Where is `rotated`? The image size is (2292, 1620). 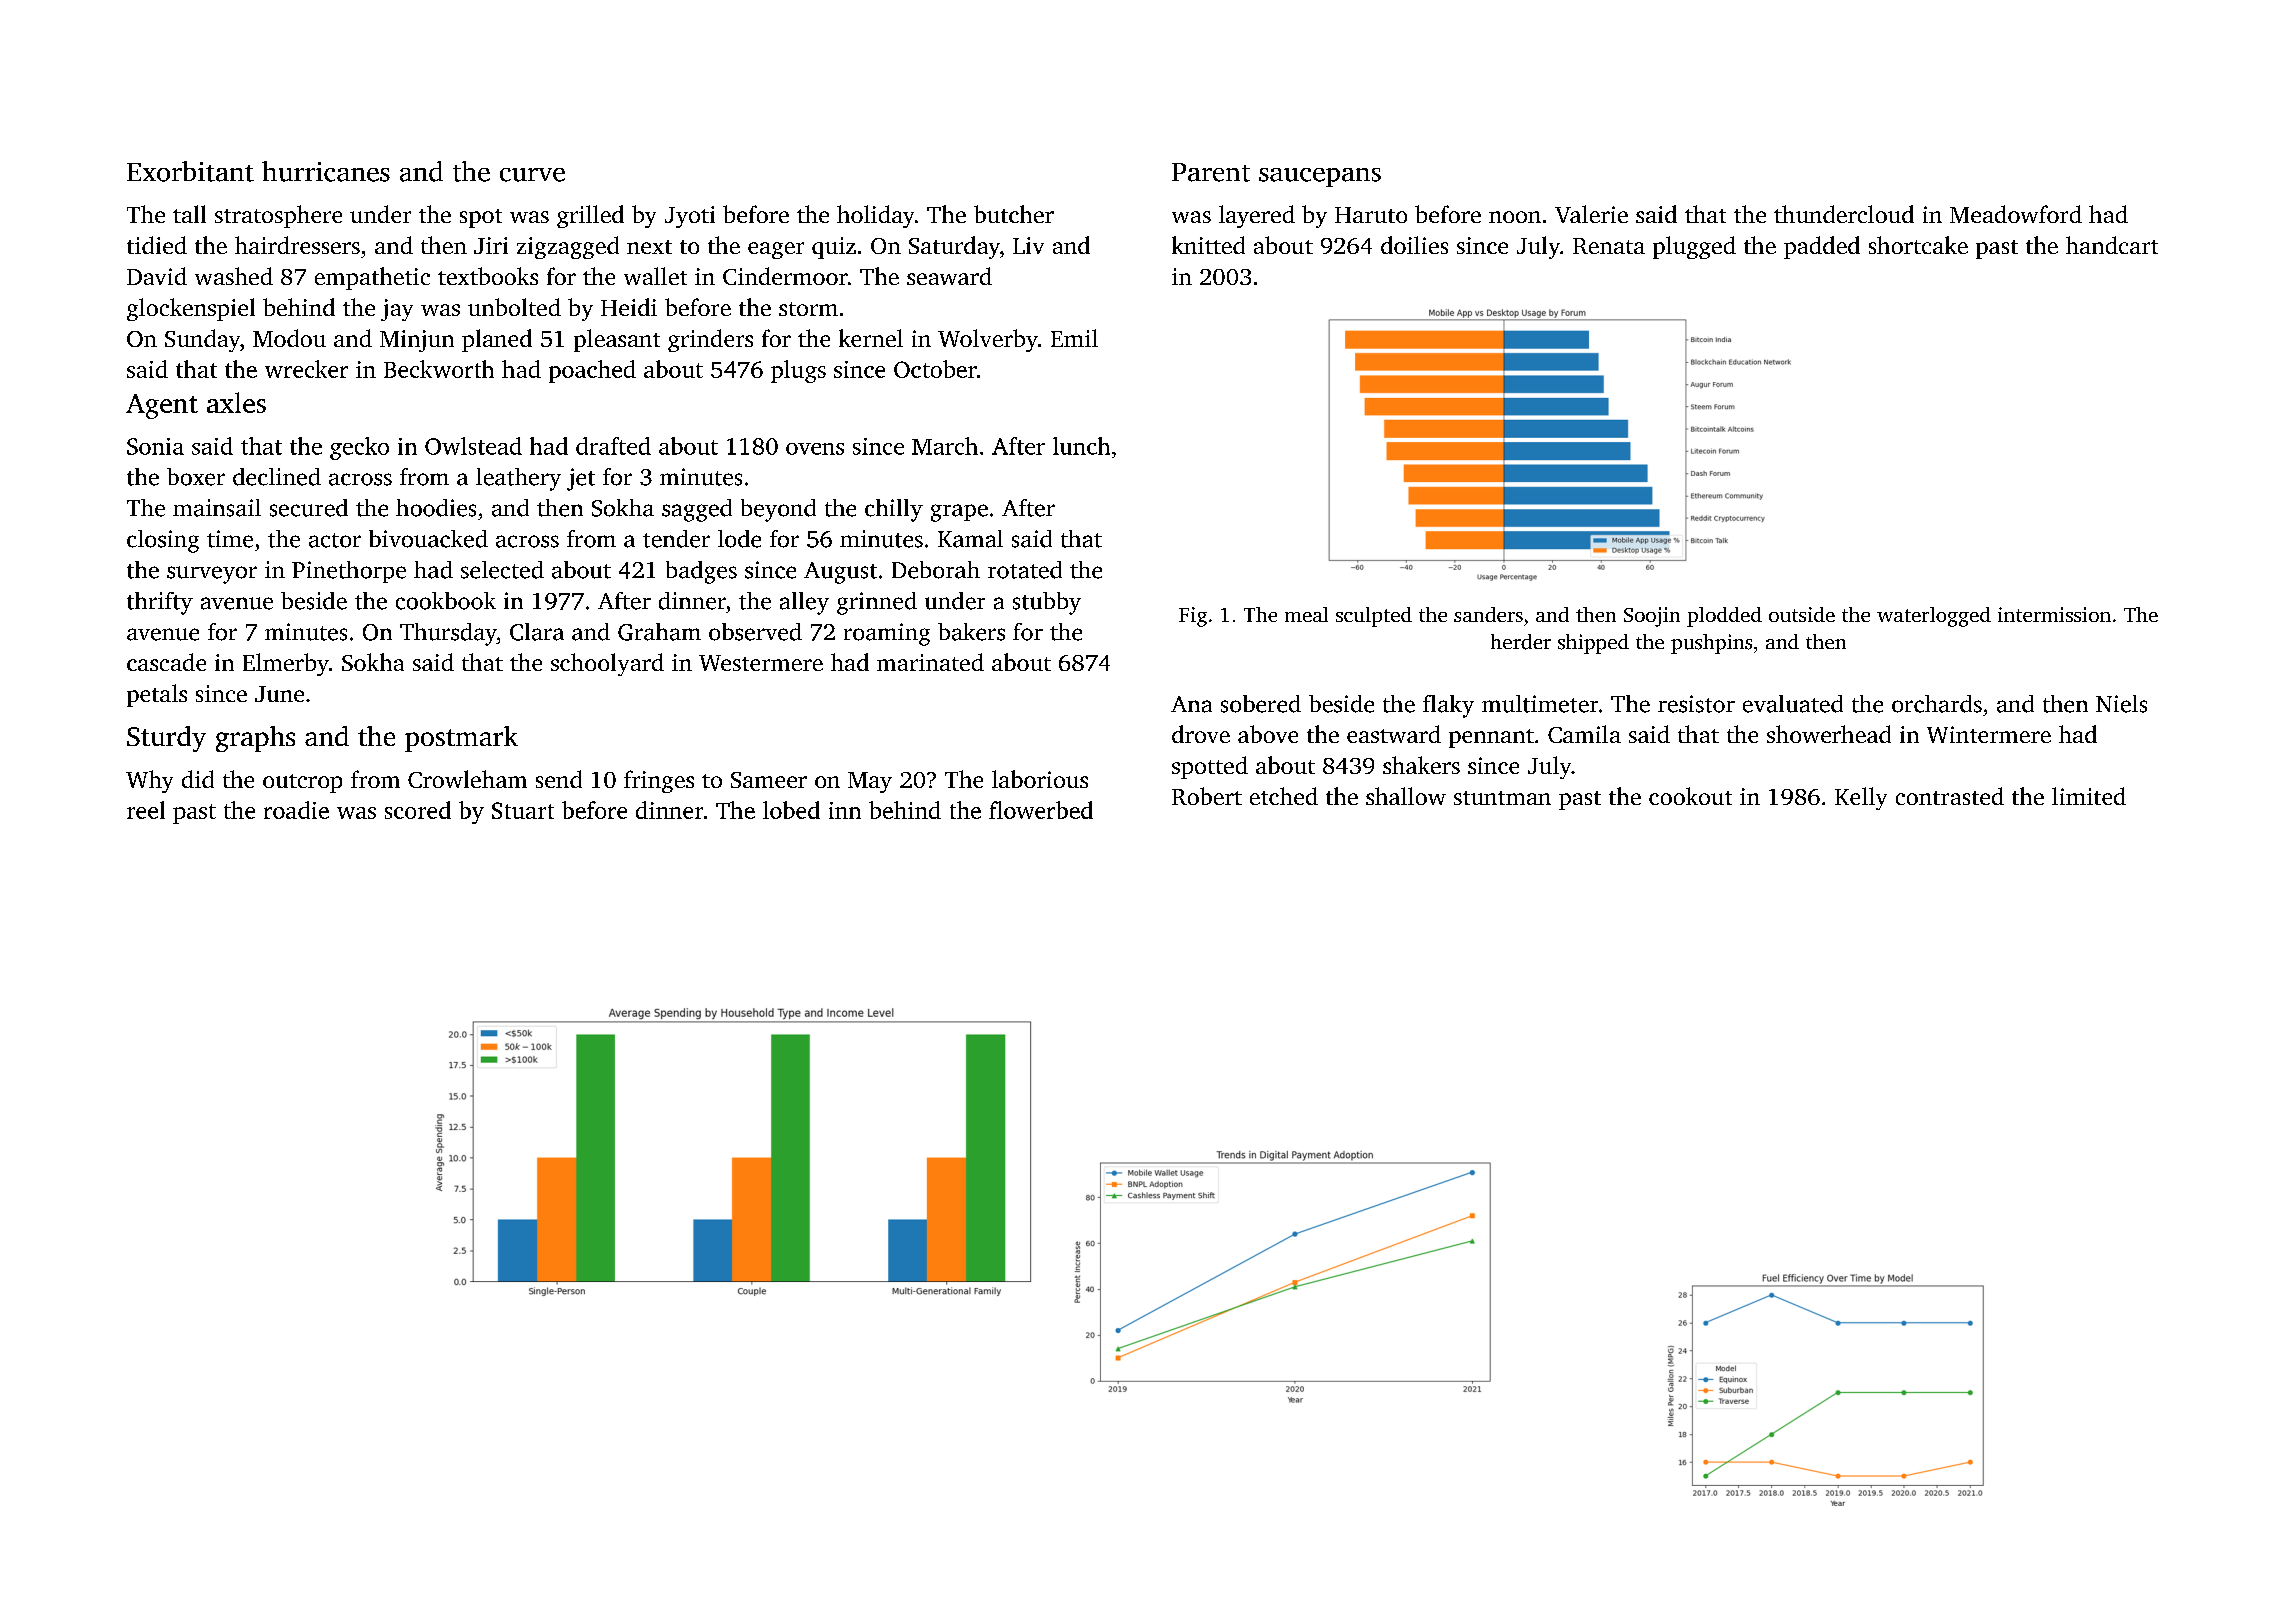
rotated is located at coordinates (1025, 570).
